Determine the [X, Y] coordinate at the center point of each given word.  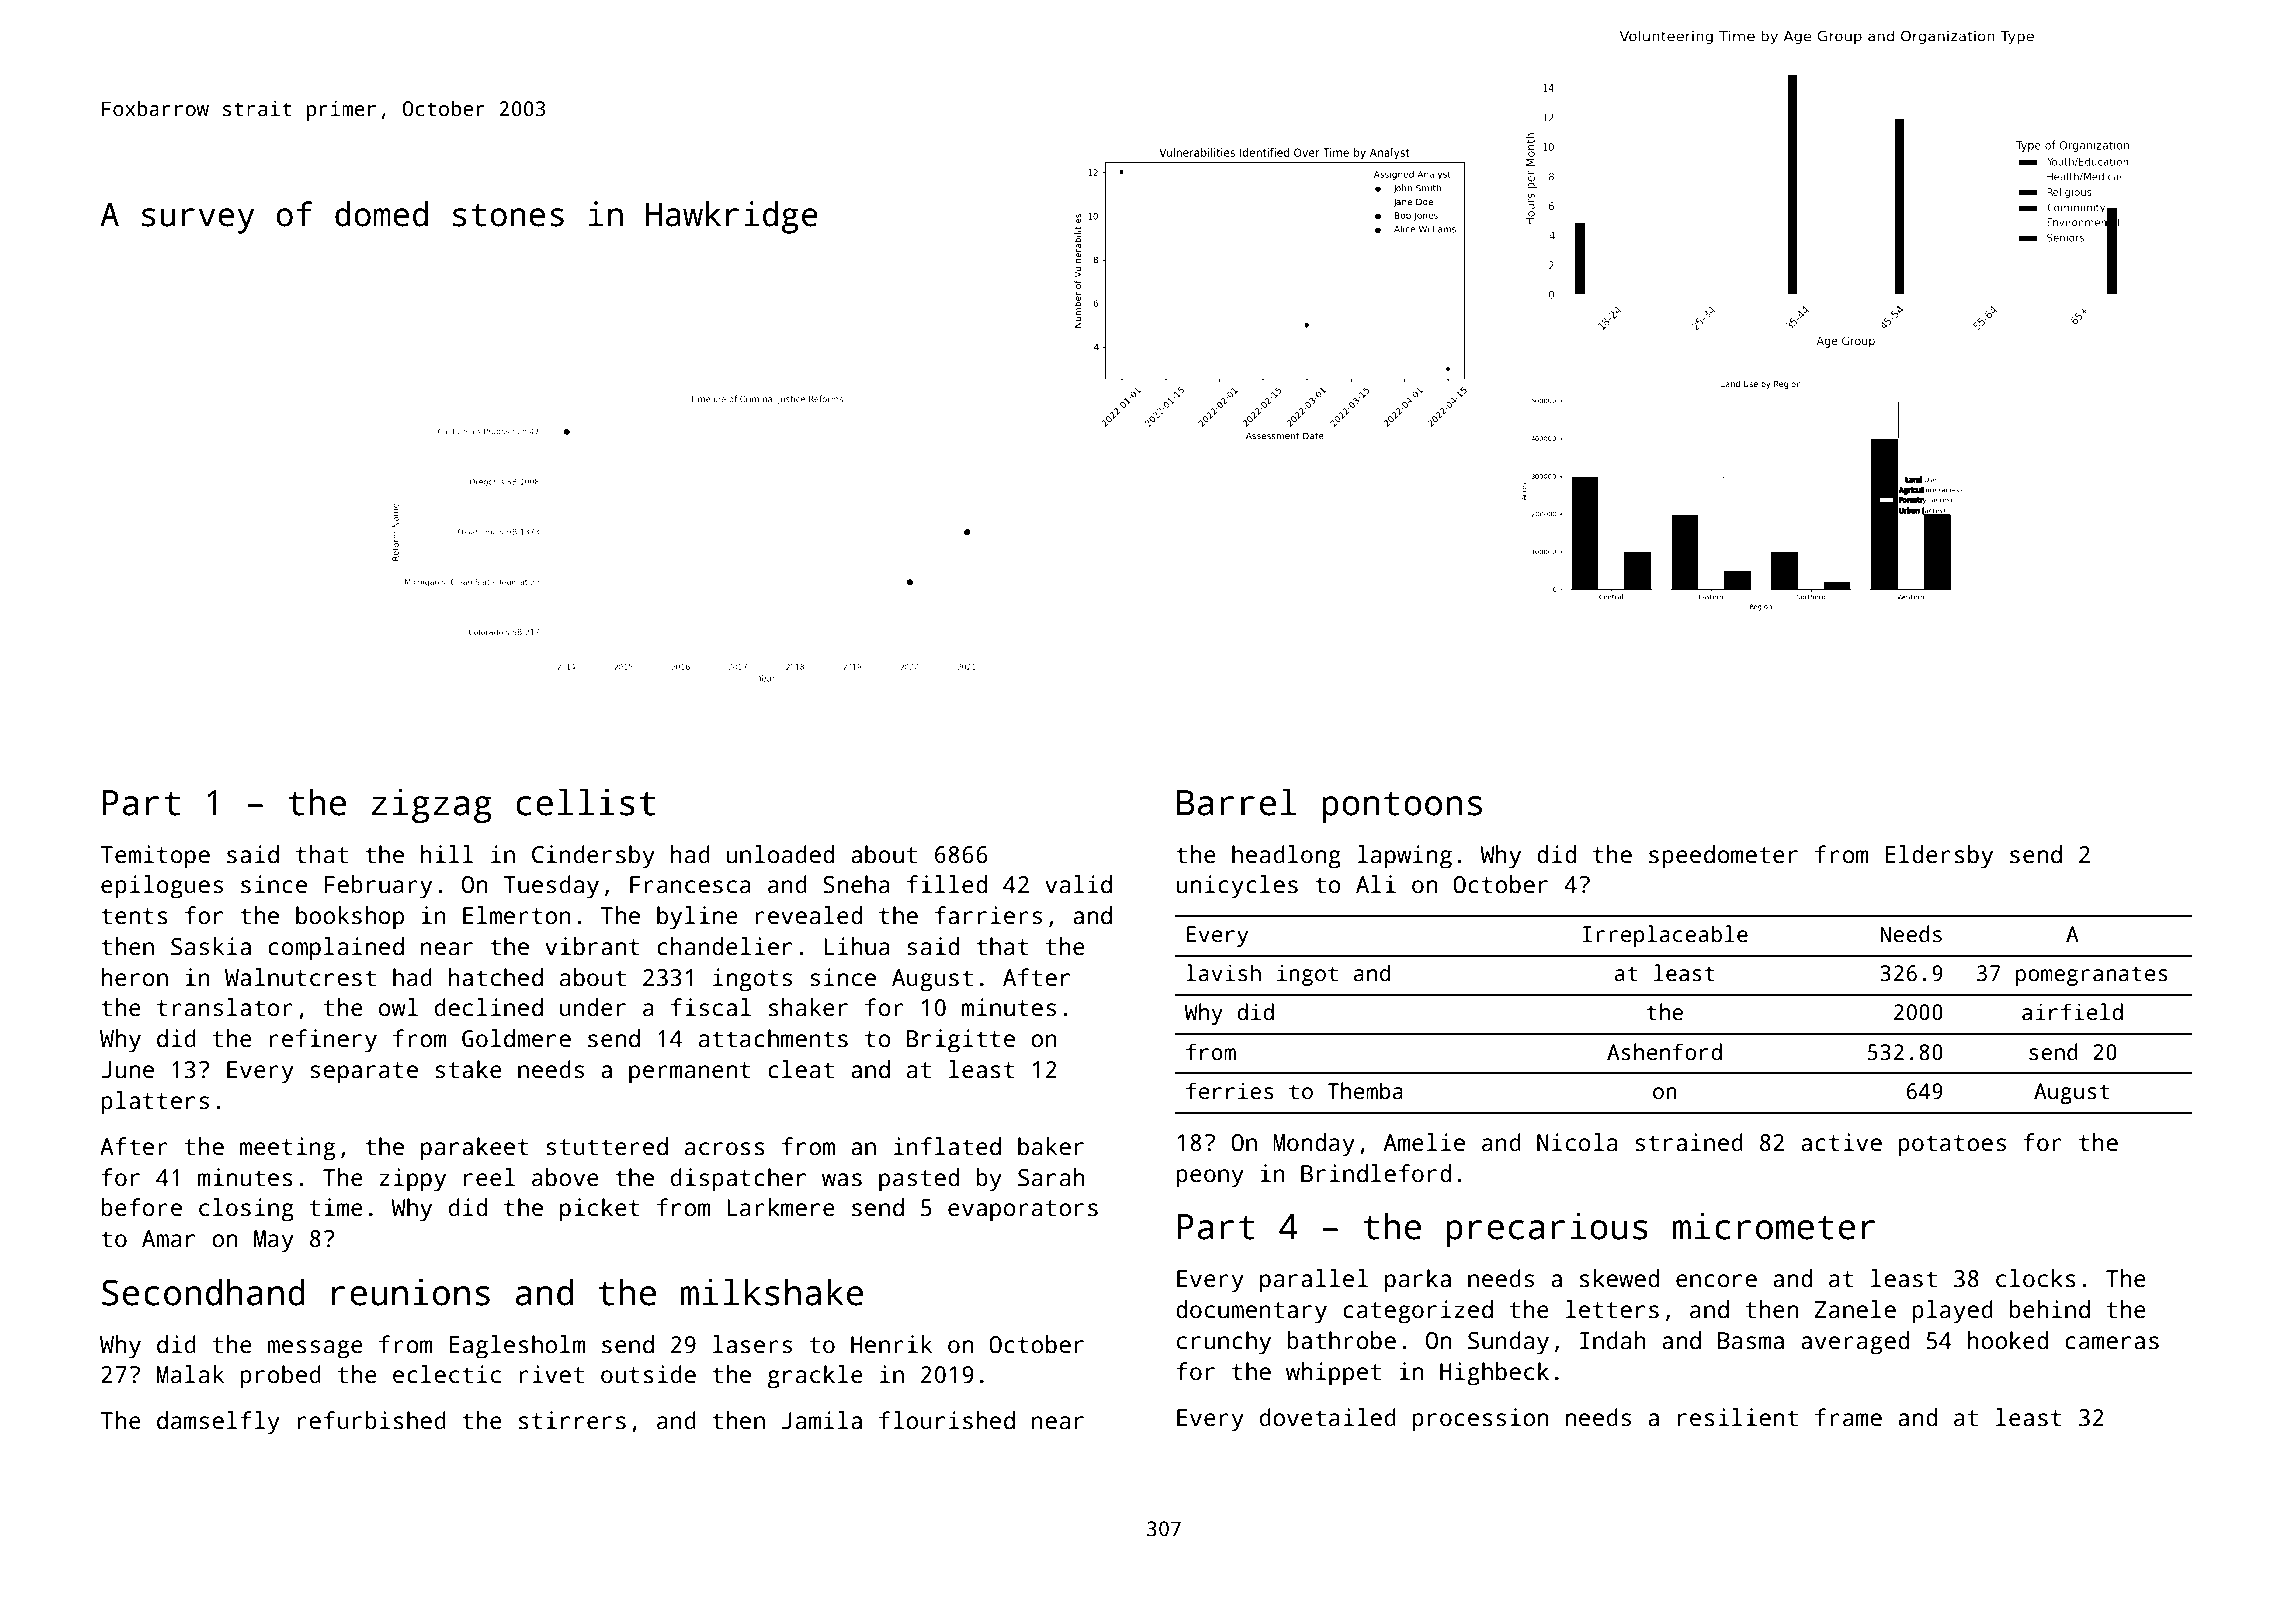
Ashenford [1664, 1052]
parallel [1314, 1281]
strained [1689, 1142]
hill [447, 854]
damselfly [218, 1423]
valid [1078, 884]
